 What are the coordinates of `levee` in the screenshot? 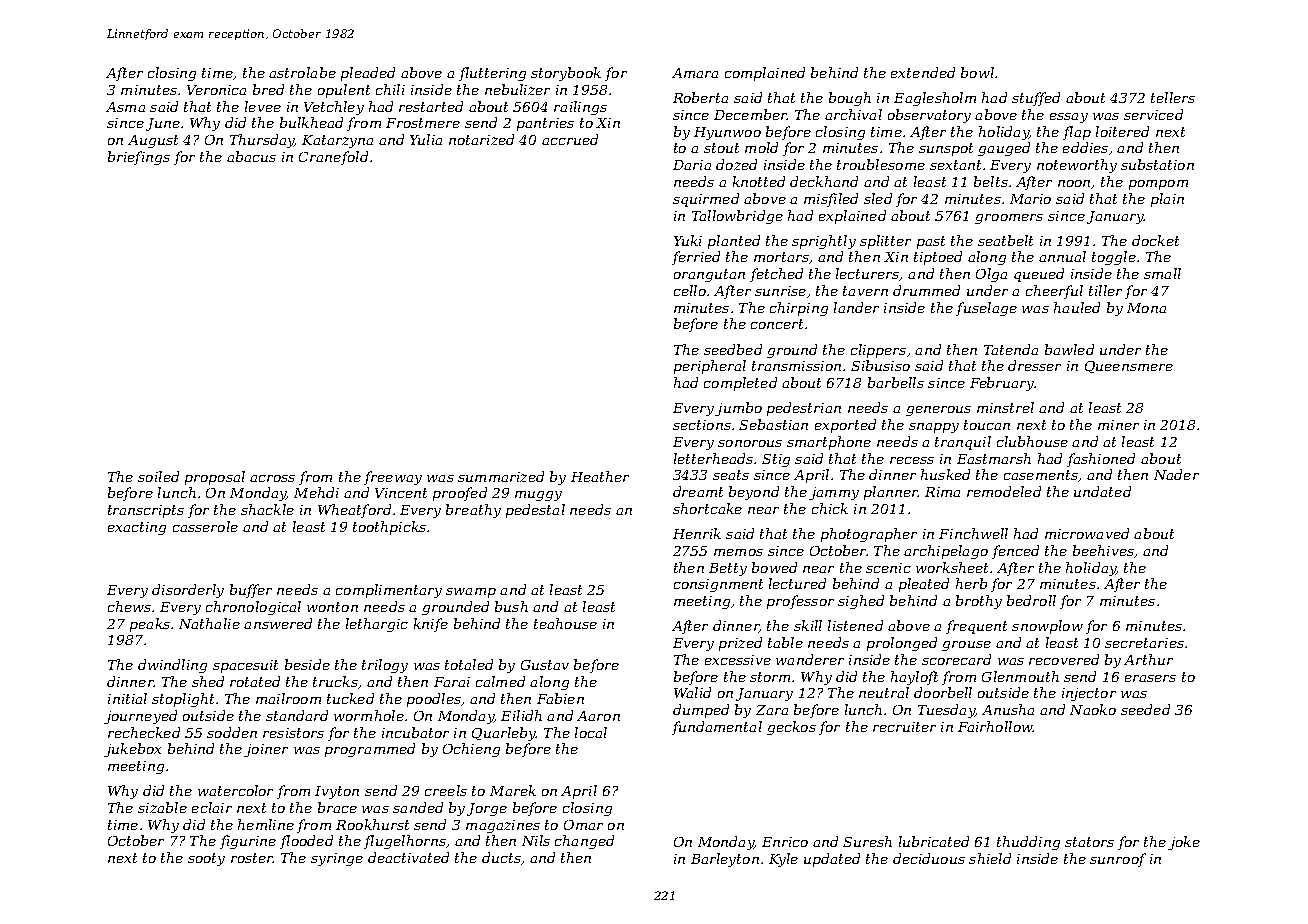 It's located at (263, 106).
